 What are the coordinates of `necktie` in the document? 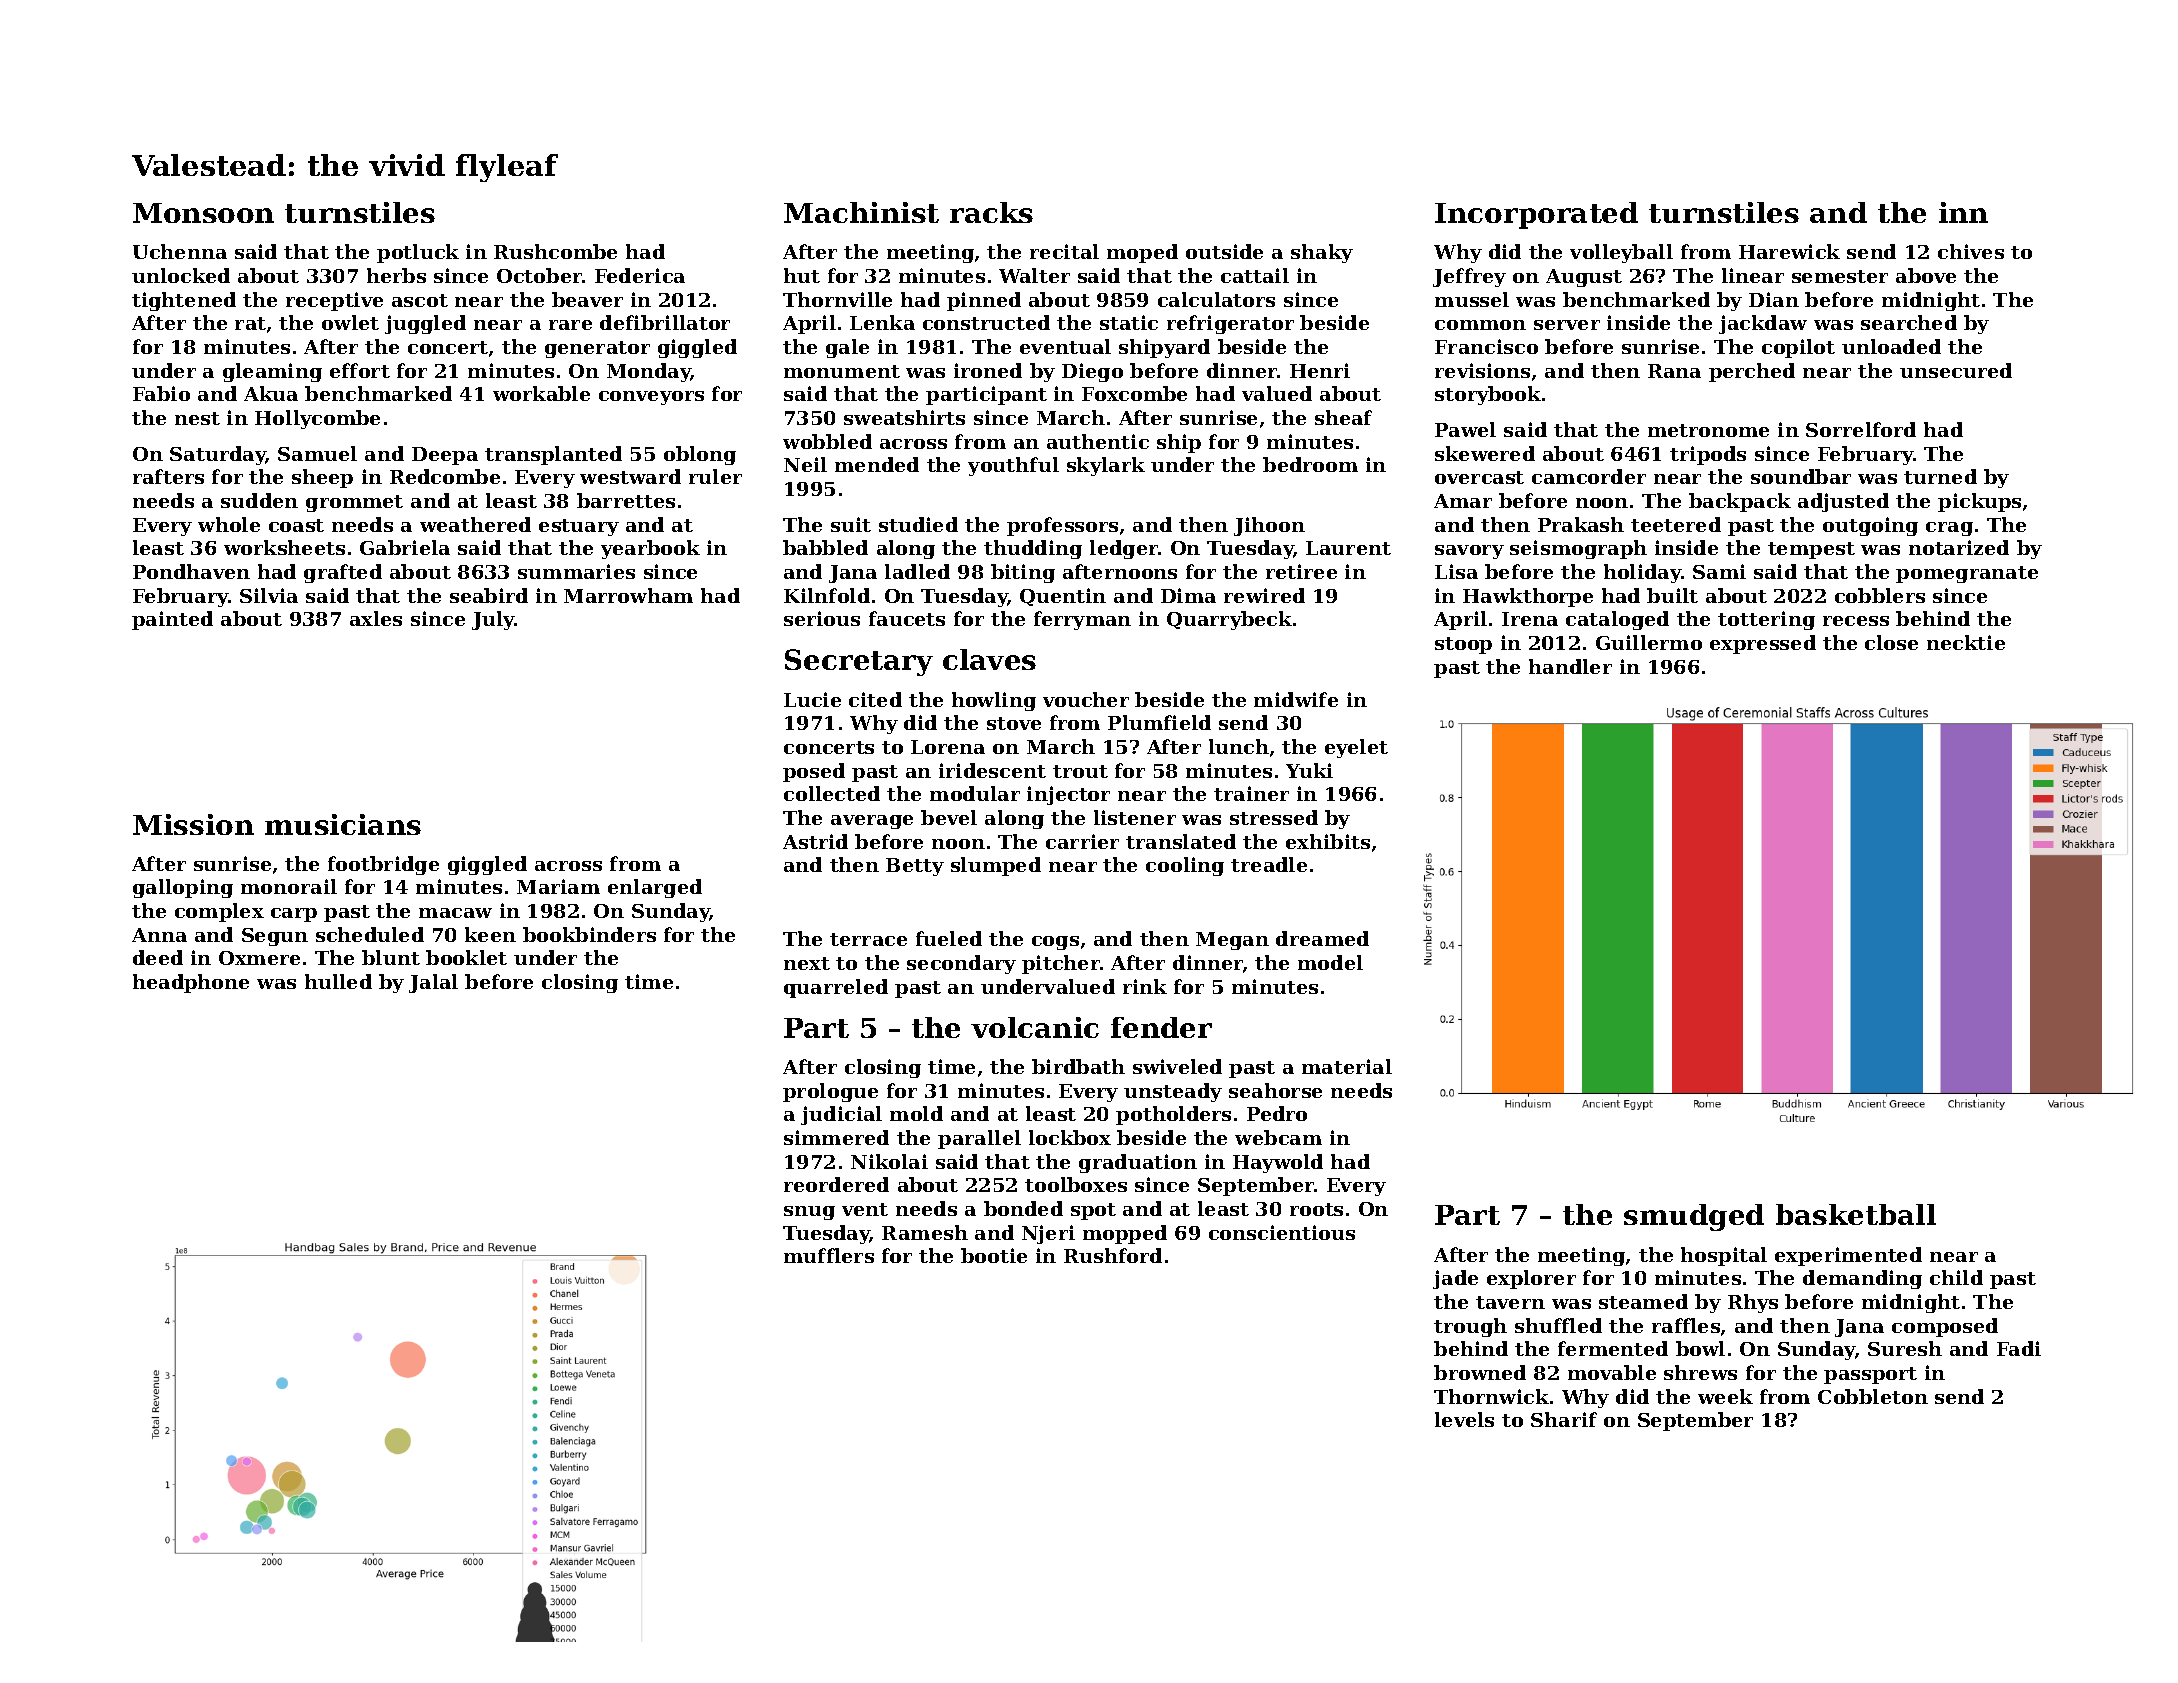 It's located at (1966, 642).
